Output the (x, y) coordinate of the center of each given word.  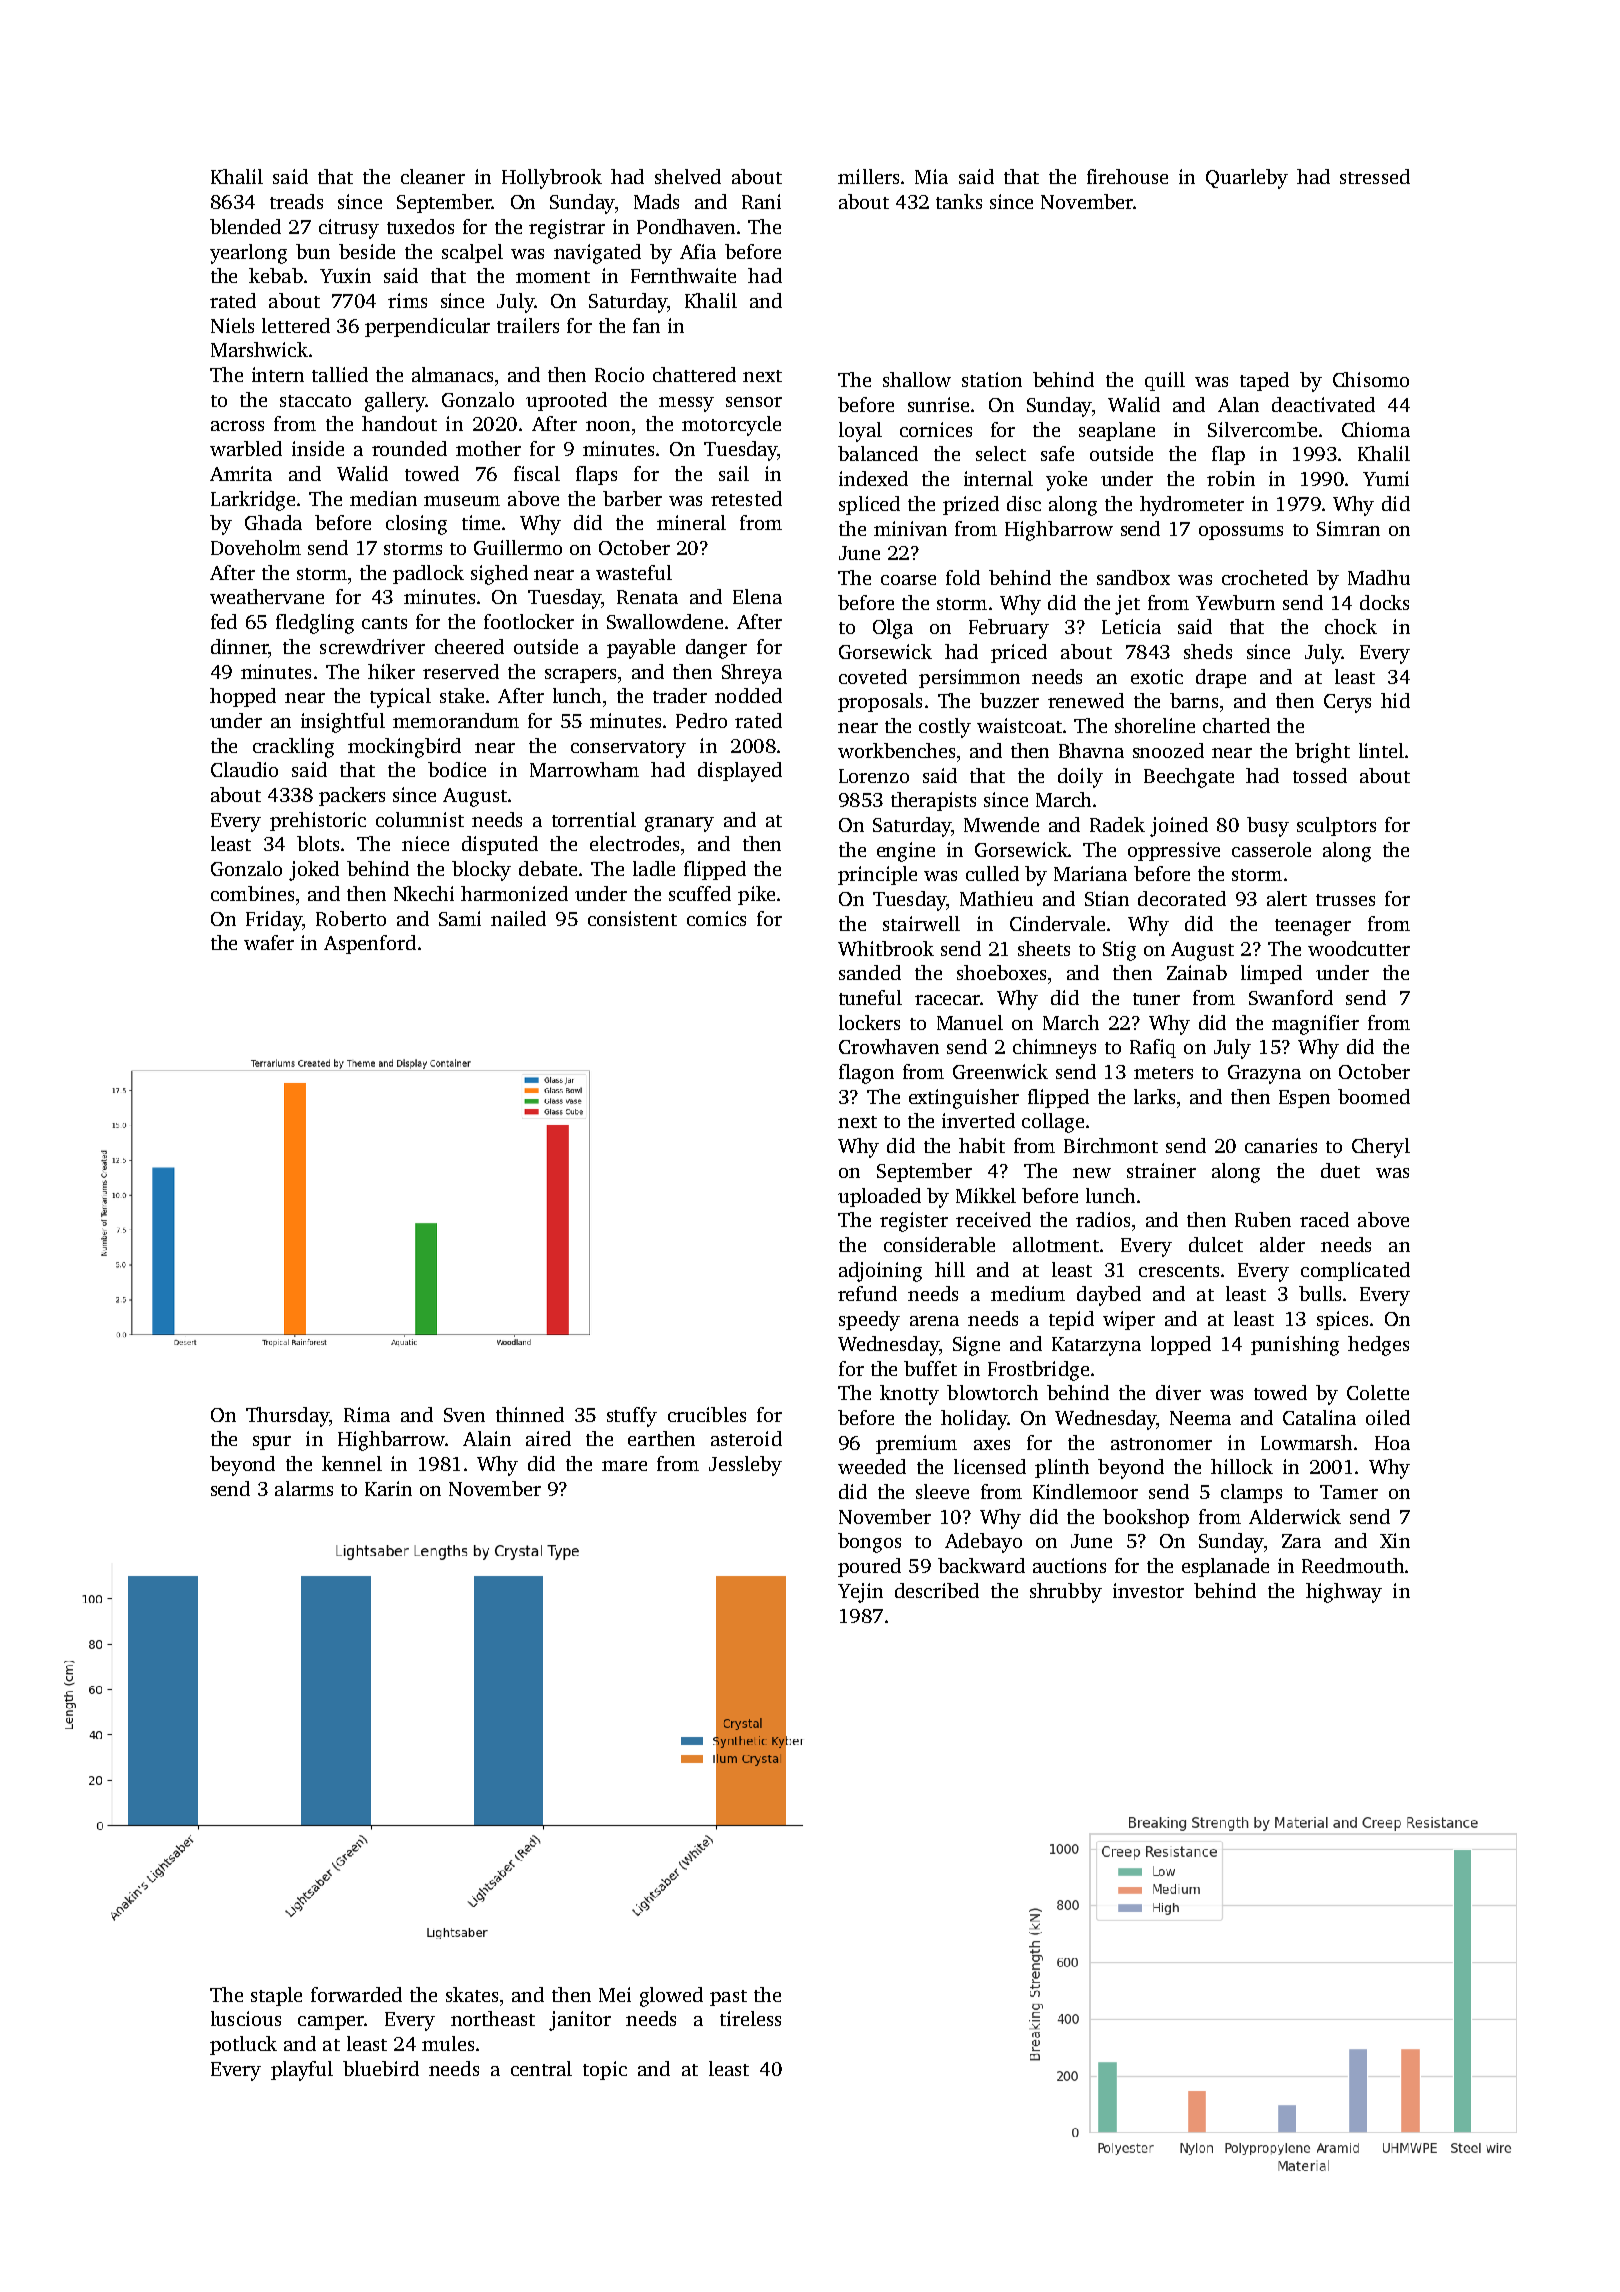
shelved (688, 176)
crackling (293, 748)
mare (624, 1466)
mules (448, 2043)
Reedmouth (1353, 1565)
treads (296, 201)
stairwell (921, 923)
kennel (352, 1463)
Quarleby (1247, 179)
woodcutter (1359, 948)
